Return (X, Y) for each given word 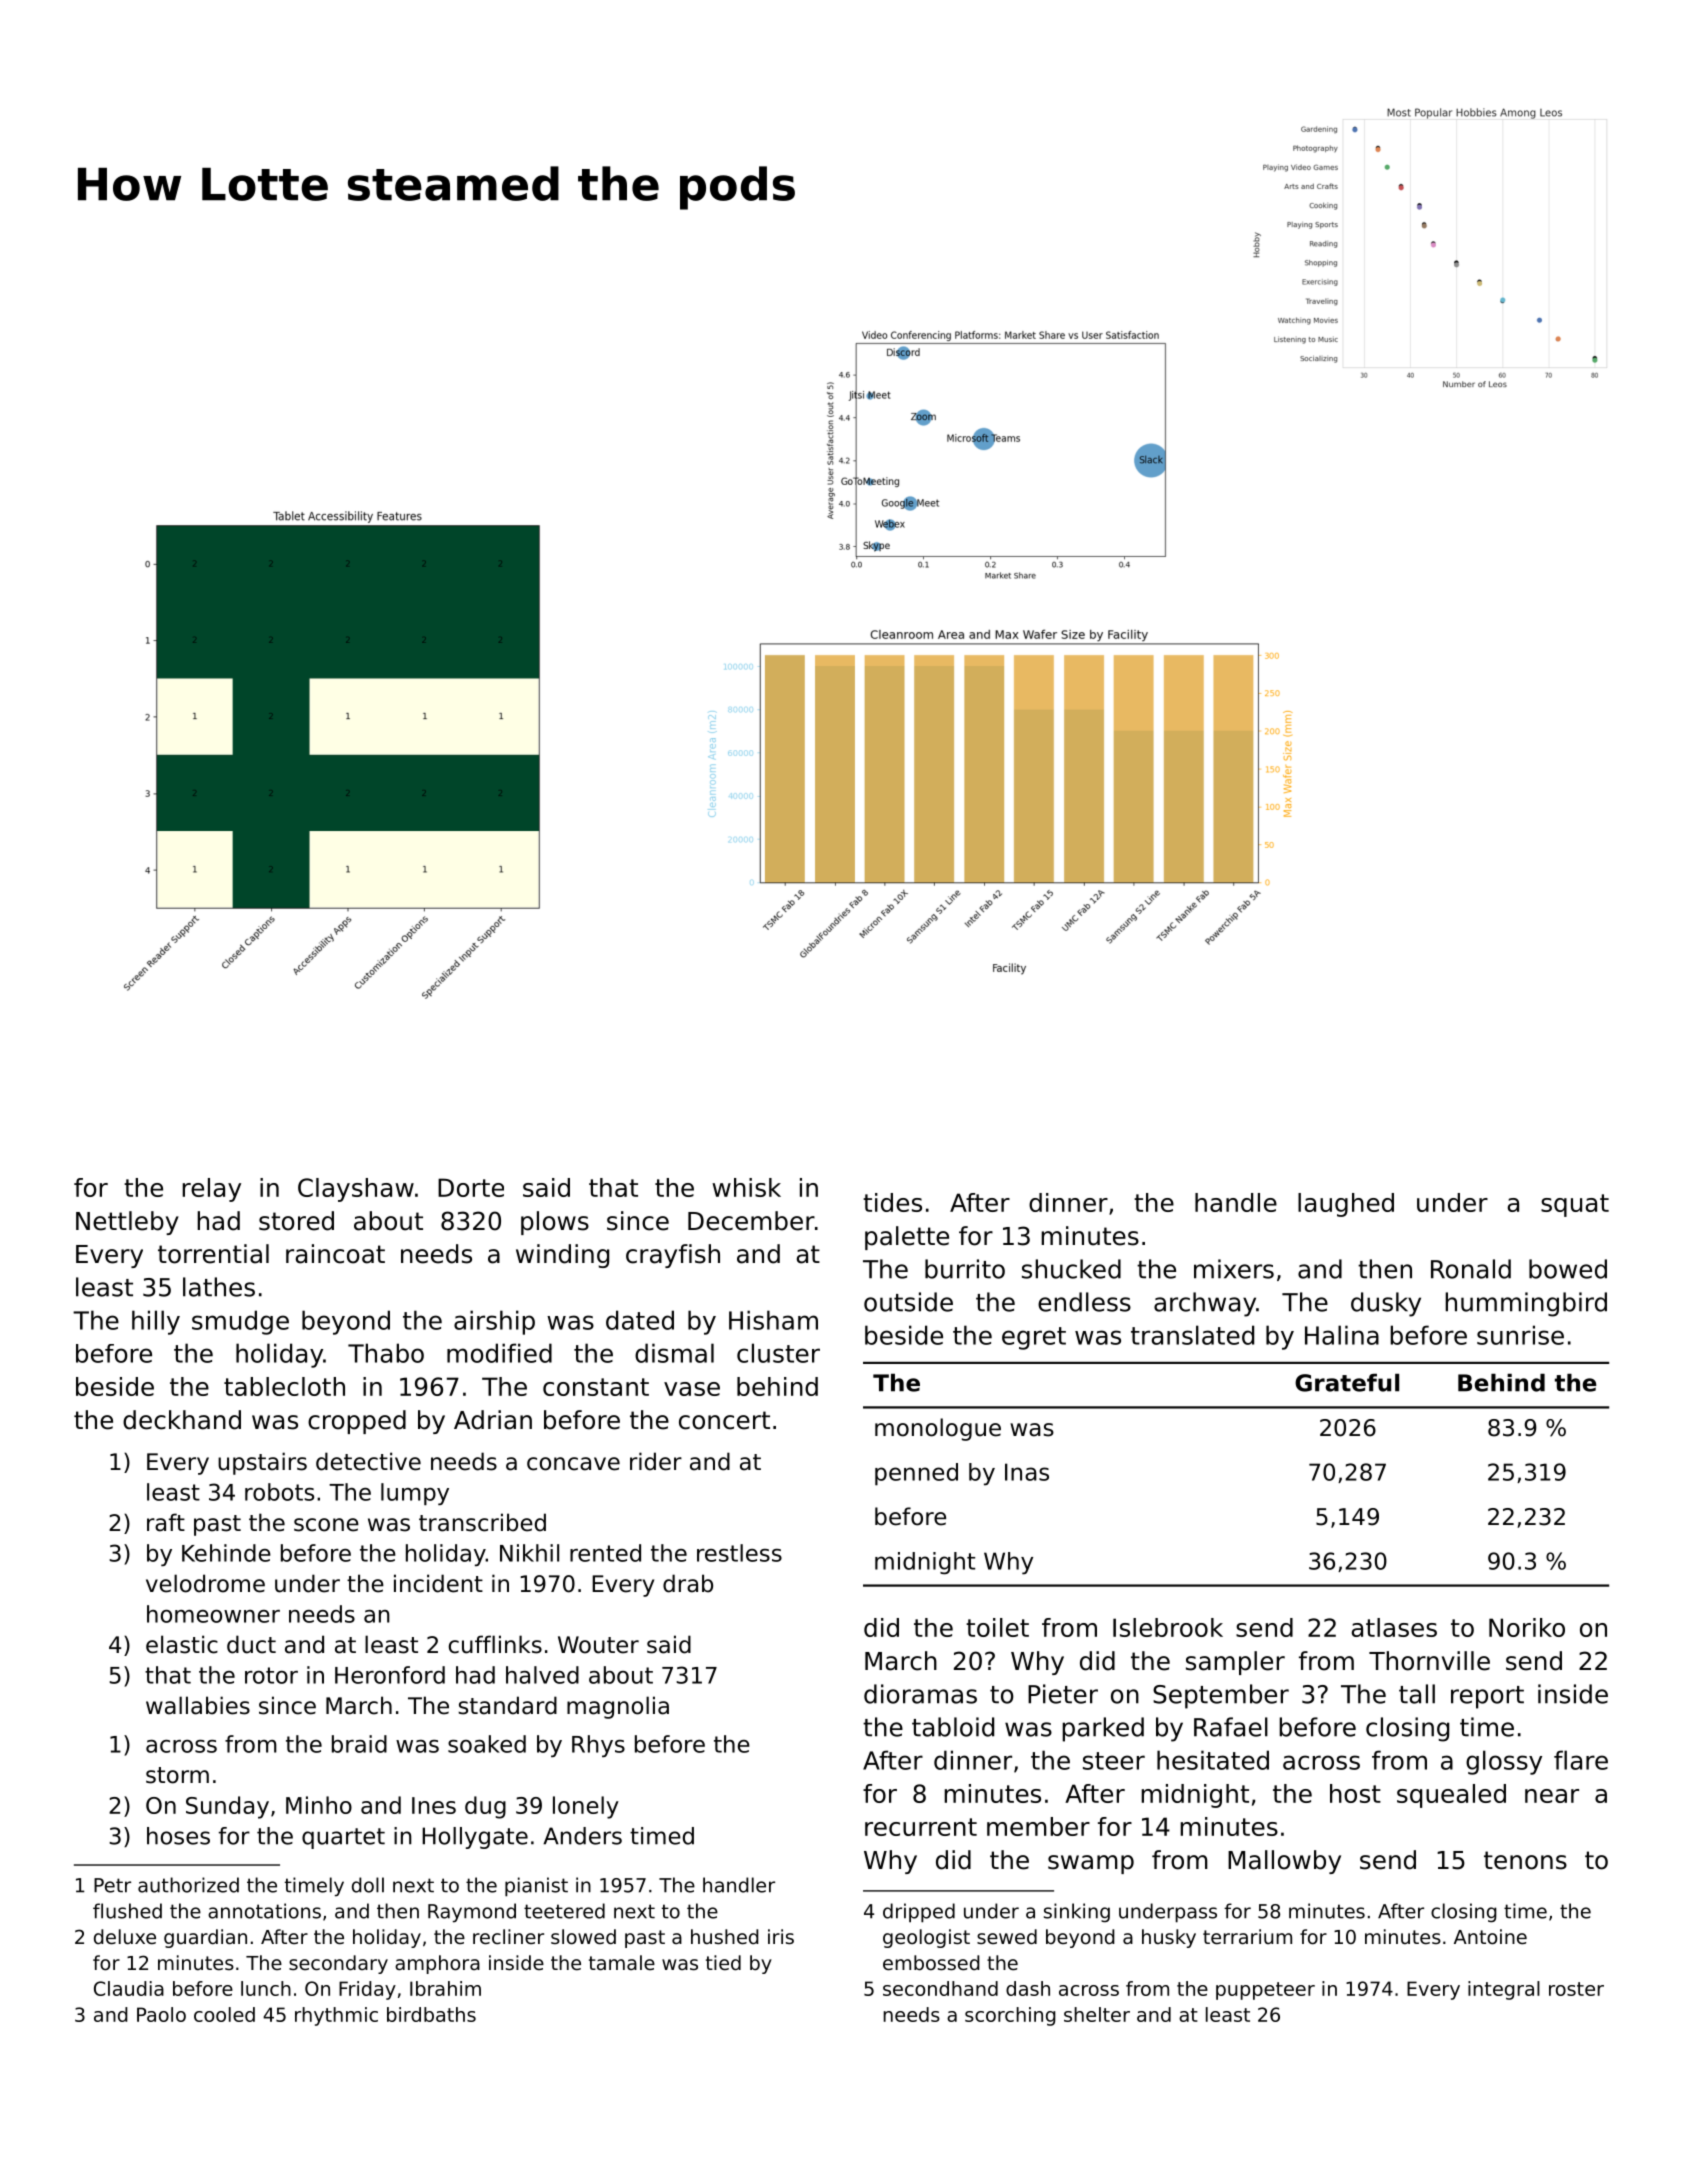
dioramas (920, 1694)
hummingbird (1526, 1304)
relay (211, 1190)
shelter (1097, 2014)
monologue (938, 1429)
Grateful (1347, 1383)
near (1552, 1796)
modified (499, 1353)
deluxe (125, 1937)
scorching (1010, 2016)
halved (542, 1675)
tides (892, 1202)
